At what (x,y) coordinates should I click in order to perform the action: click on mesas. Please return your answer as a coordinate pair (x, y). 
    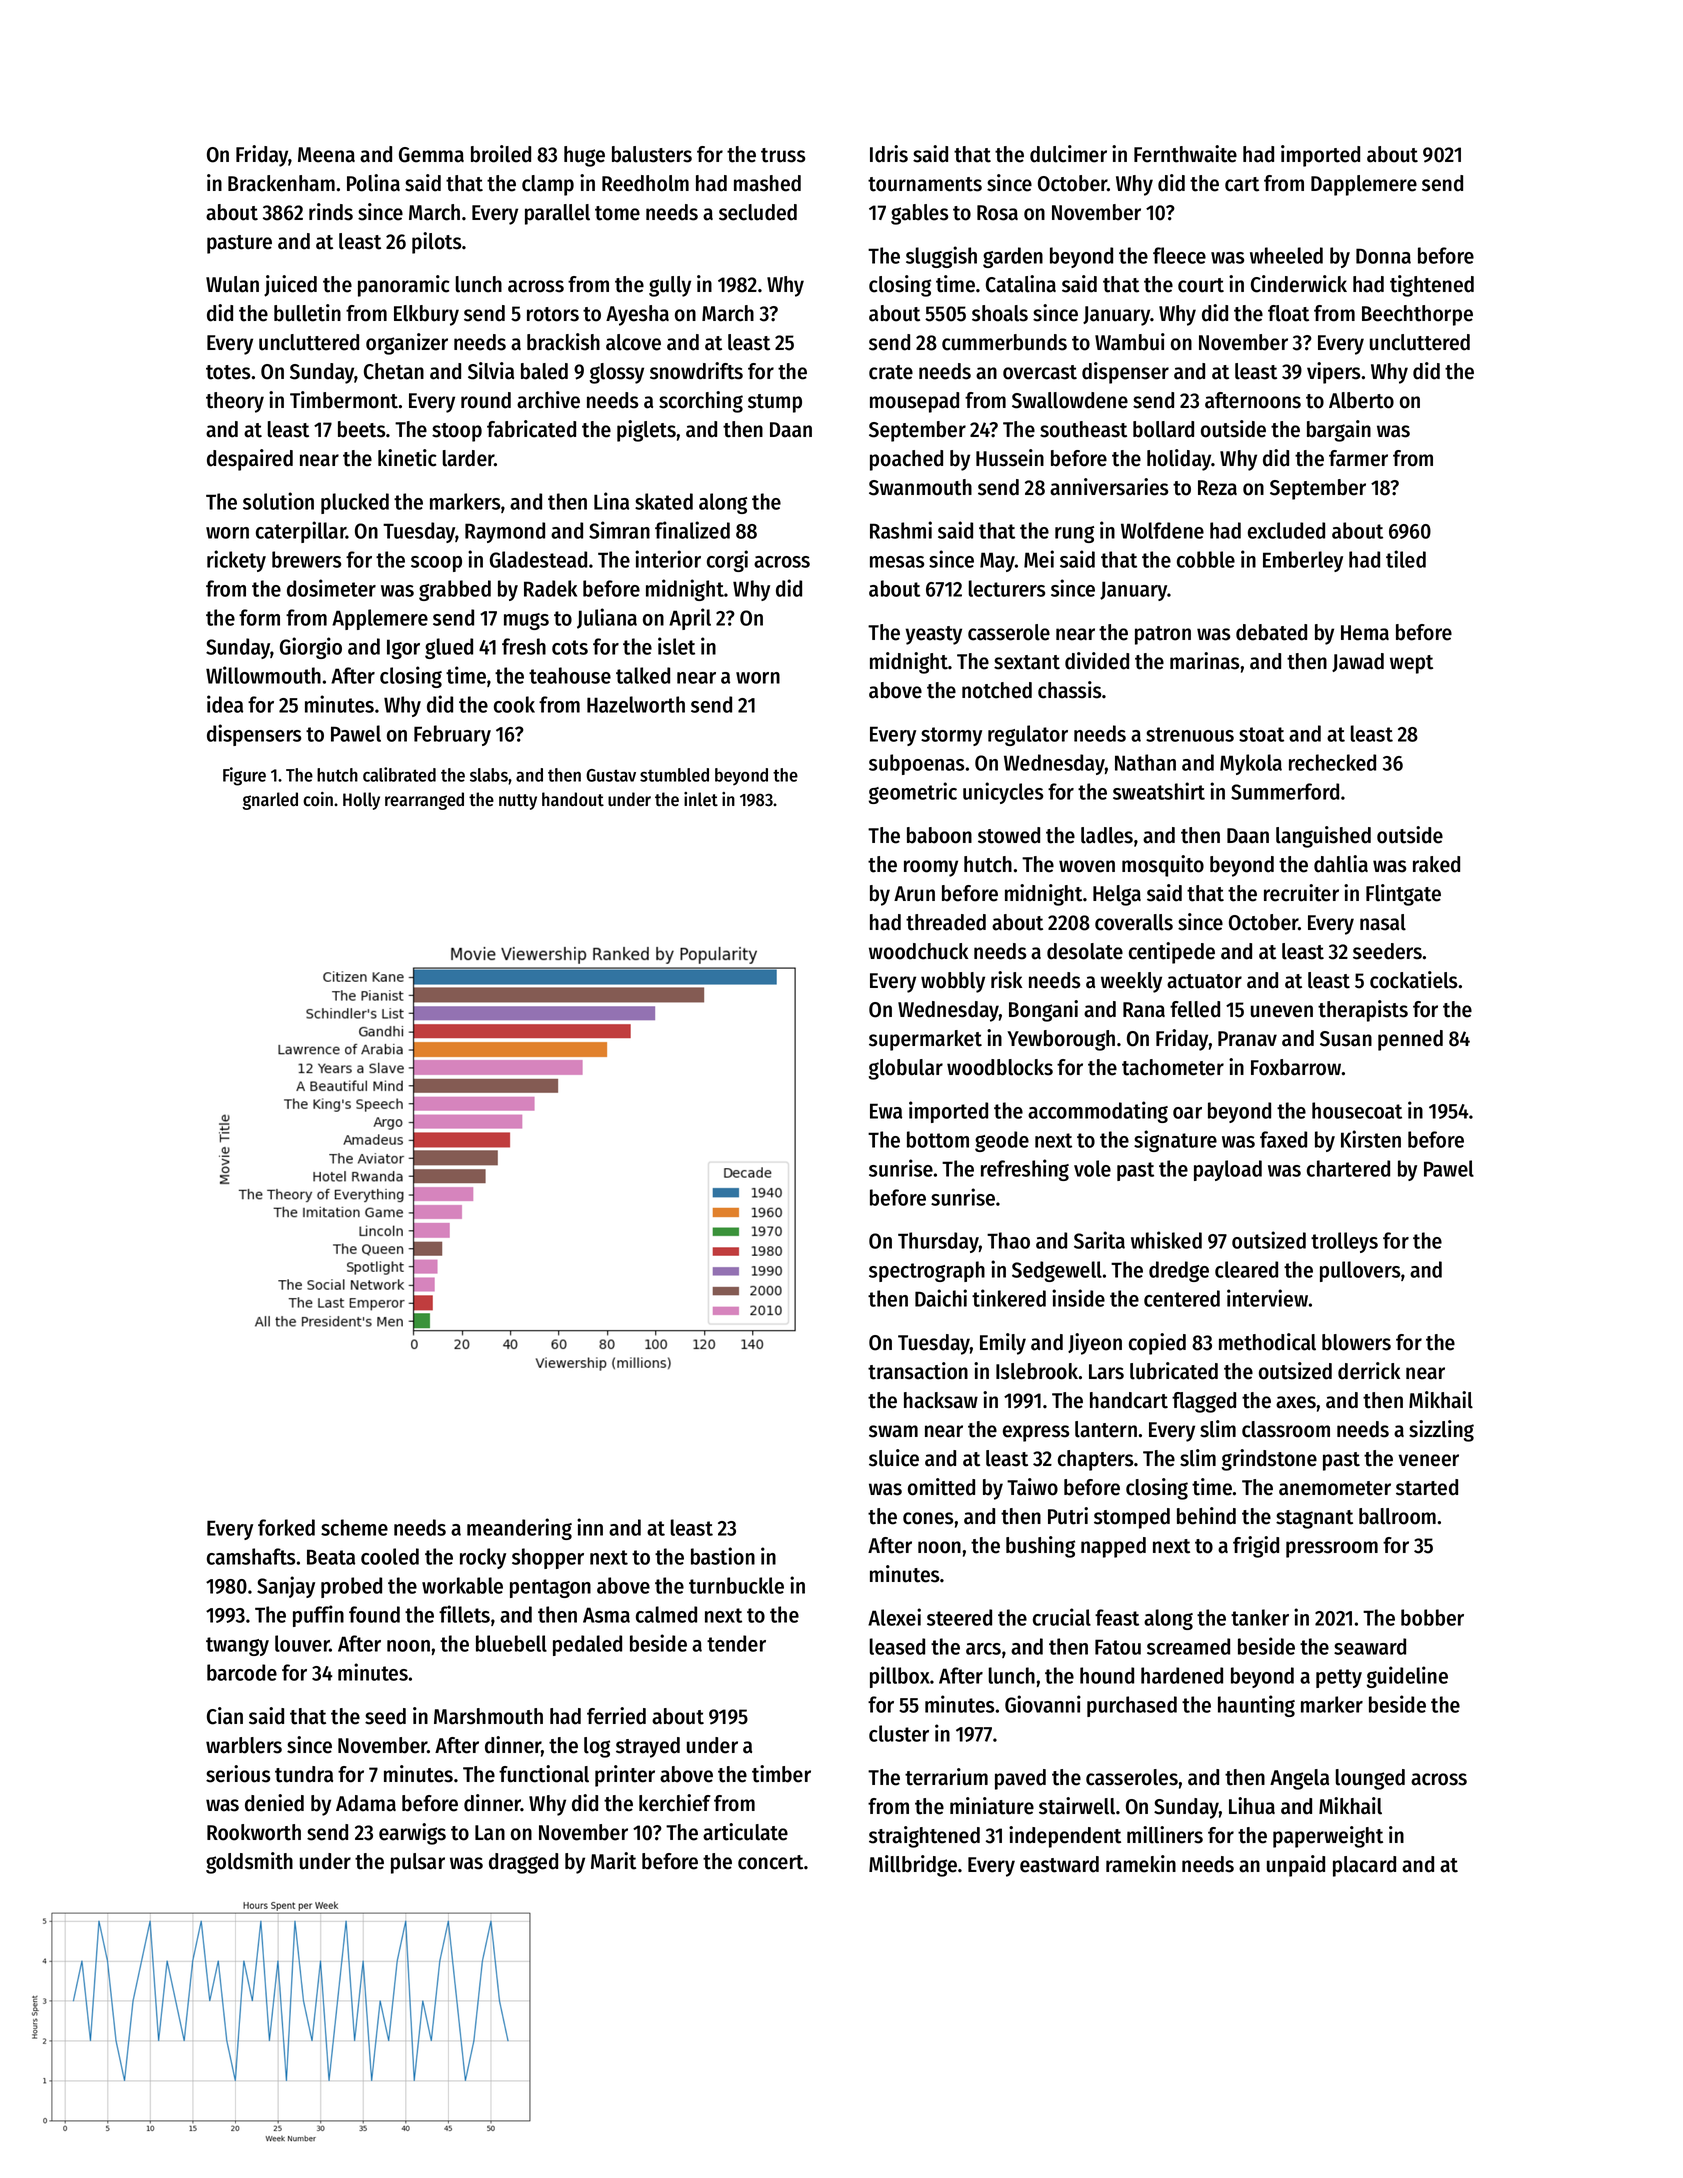
    Looking at the image, I should click on (897, 562).
